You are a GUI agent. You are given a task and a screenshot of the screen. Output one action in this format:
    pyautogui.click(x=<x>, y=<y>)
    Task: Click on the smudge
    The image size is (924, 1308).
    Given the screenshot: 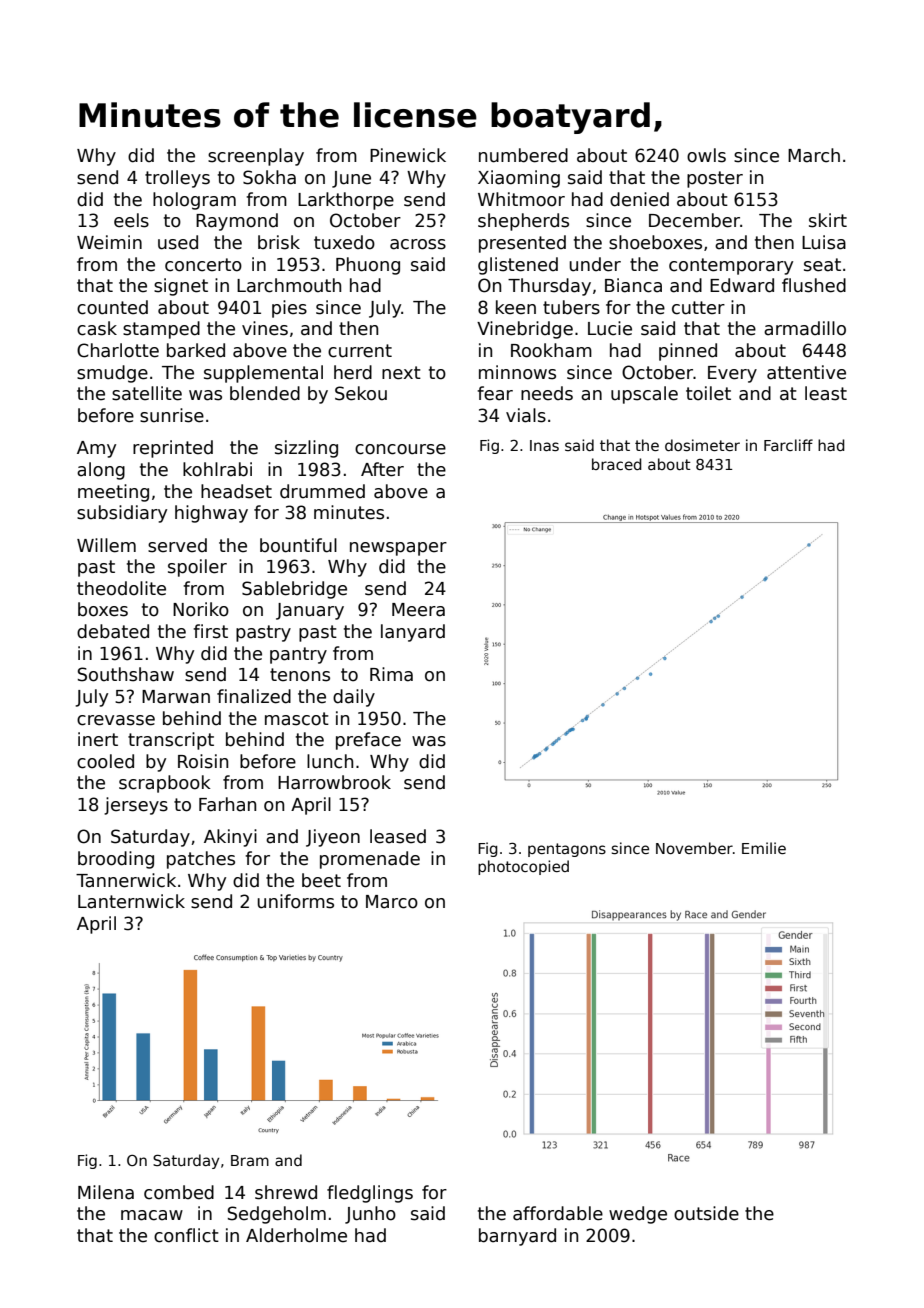 What is the action you would take?
    pyautogui.click(x=112, y=374)
